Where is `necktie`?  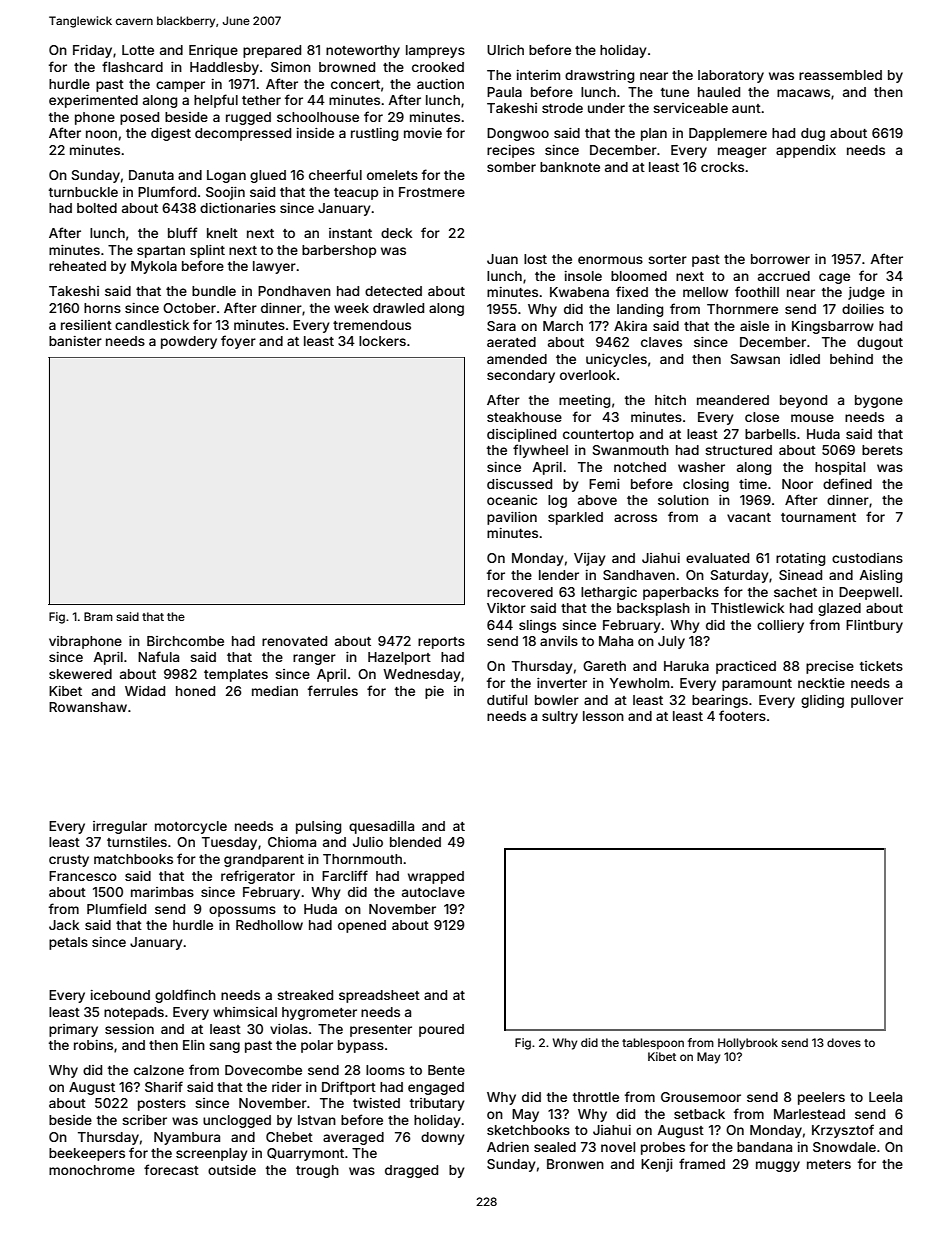
necktie is located at coordinates (821, 683).
